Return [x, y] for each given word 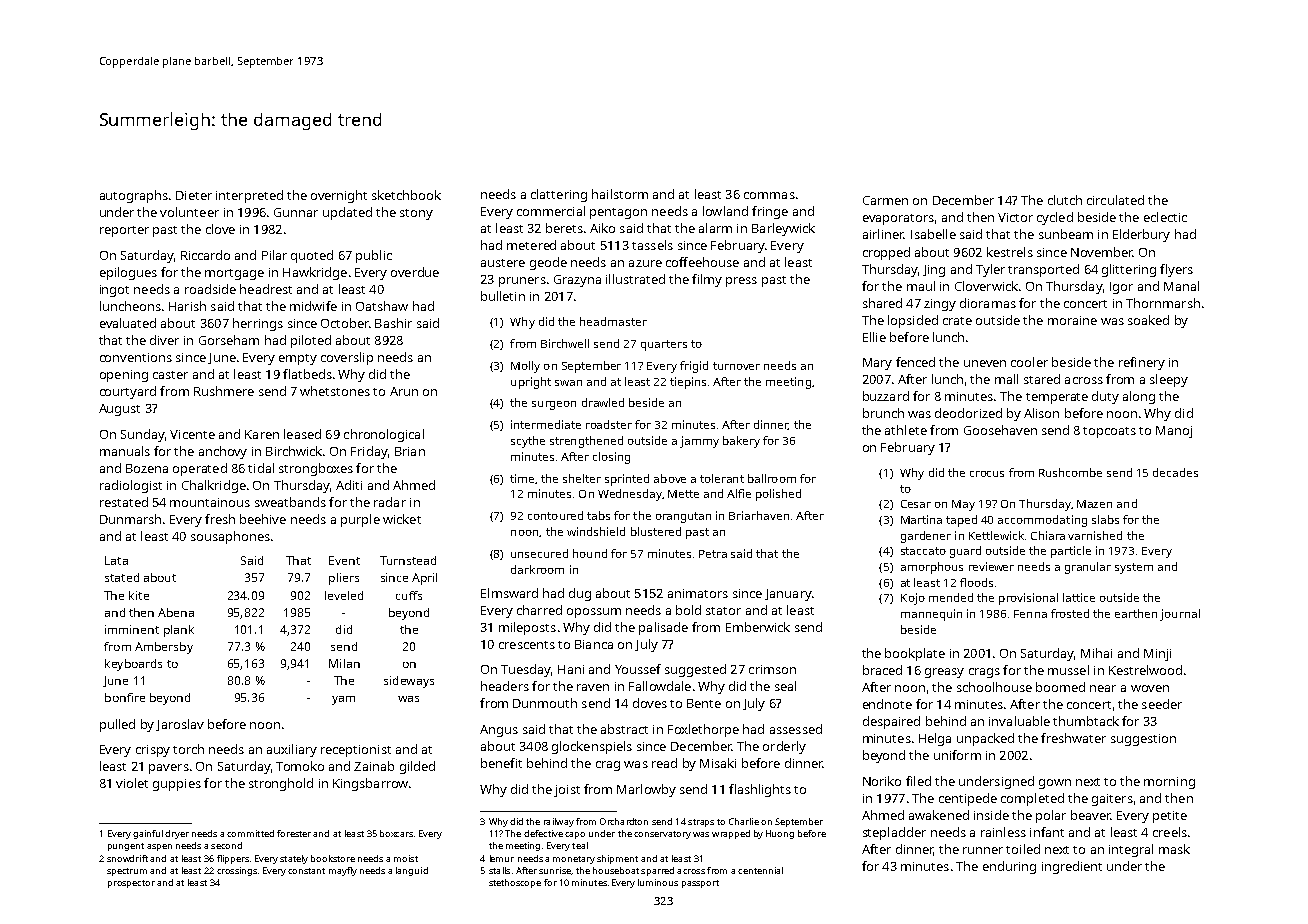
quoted [312, 256]
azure [645, 263]
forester [294, 833]
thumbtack [1086, 721]
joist [567, 791]
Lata [116, 560]
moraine [1072, 320]
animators [698, 593]
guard [965, 552]
